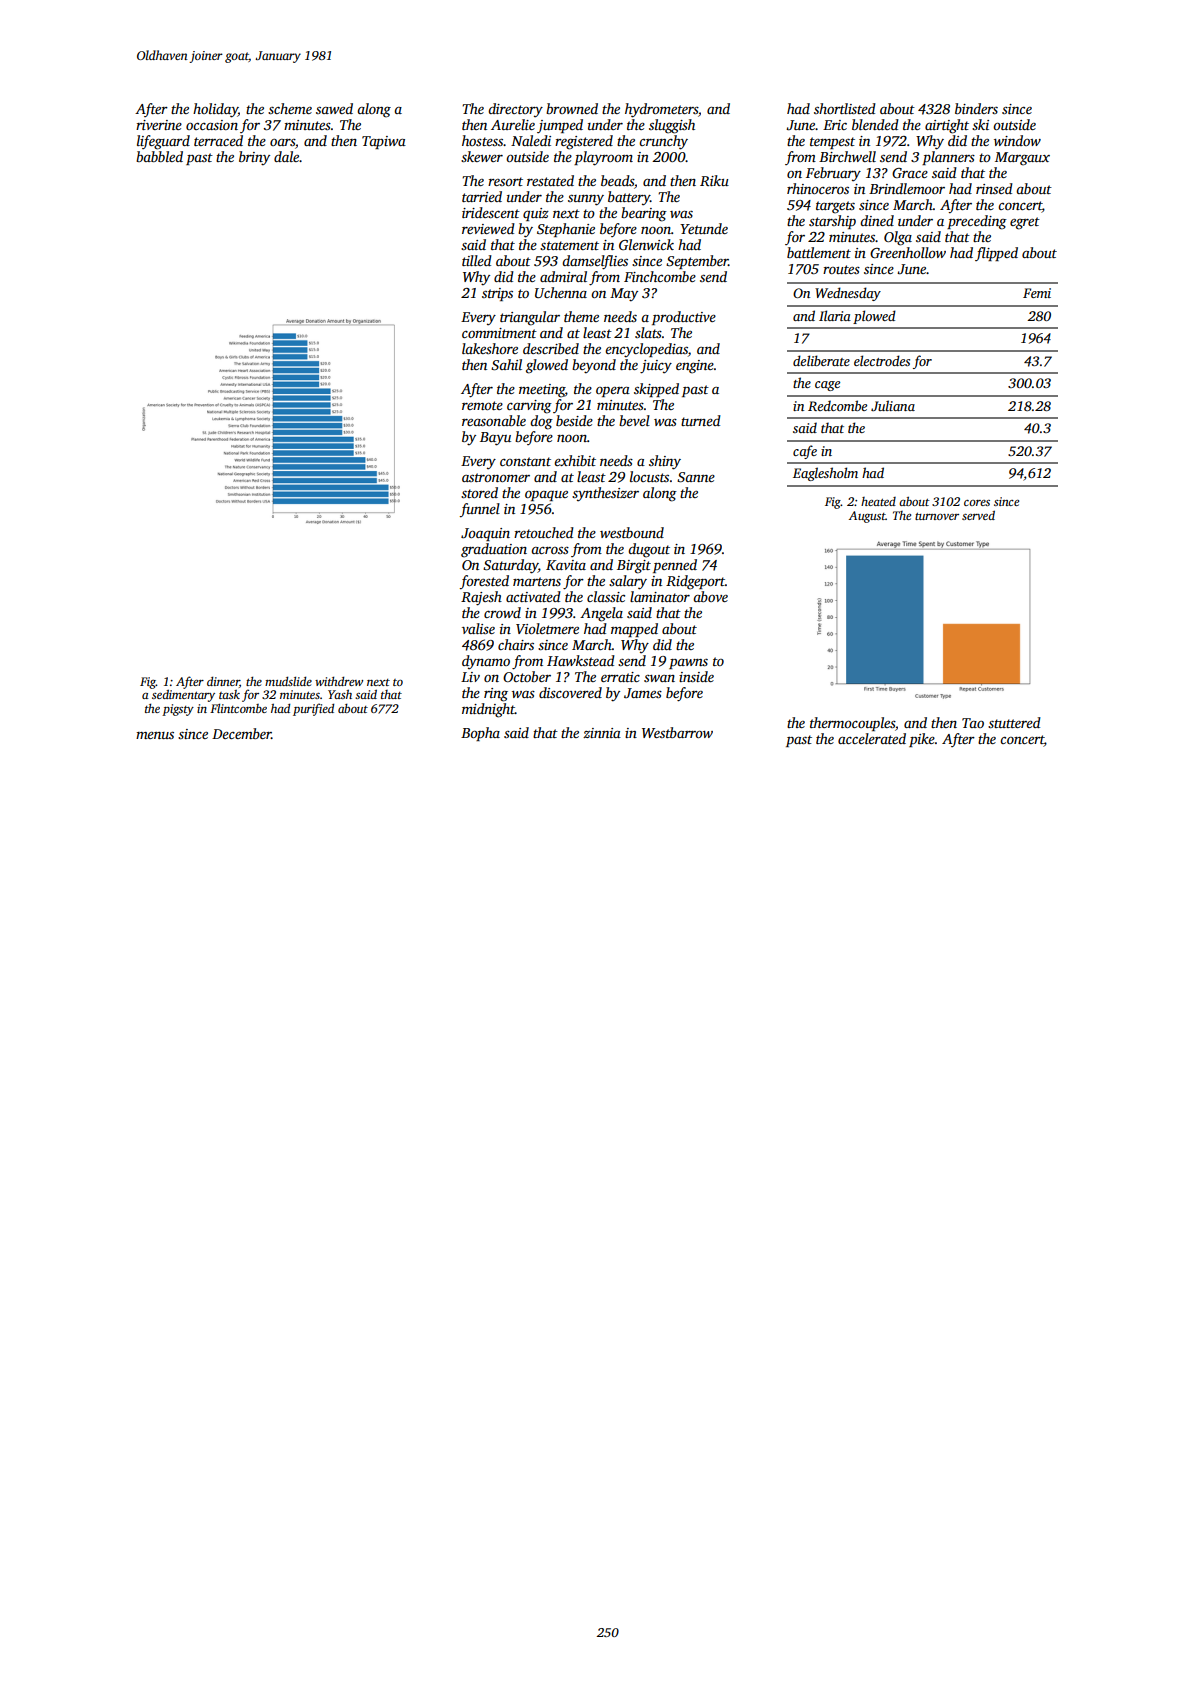 The height and width of the document is (1689, 1194). What do you see at coordinates (485, 534) in the document?
I see `Joaquin` at bounding box center [485, 534].
